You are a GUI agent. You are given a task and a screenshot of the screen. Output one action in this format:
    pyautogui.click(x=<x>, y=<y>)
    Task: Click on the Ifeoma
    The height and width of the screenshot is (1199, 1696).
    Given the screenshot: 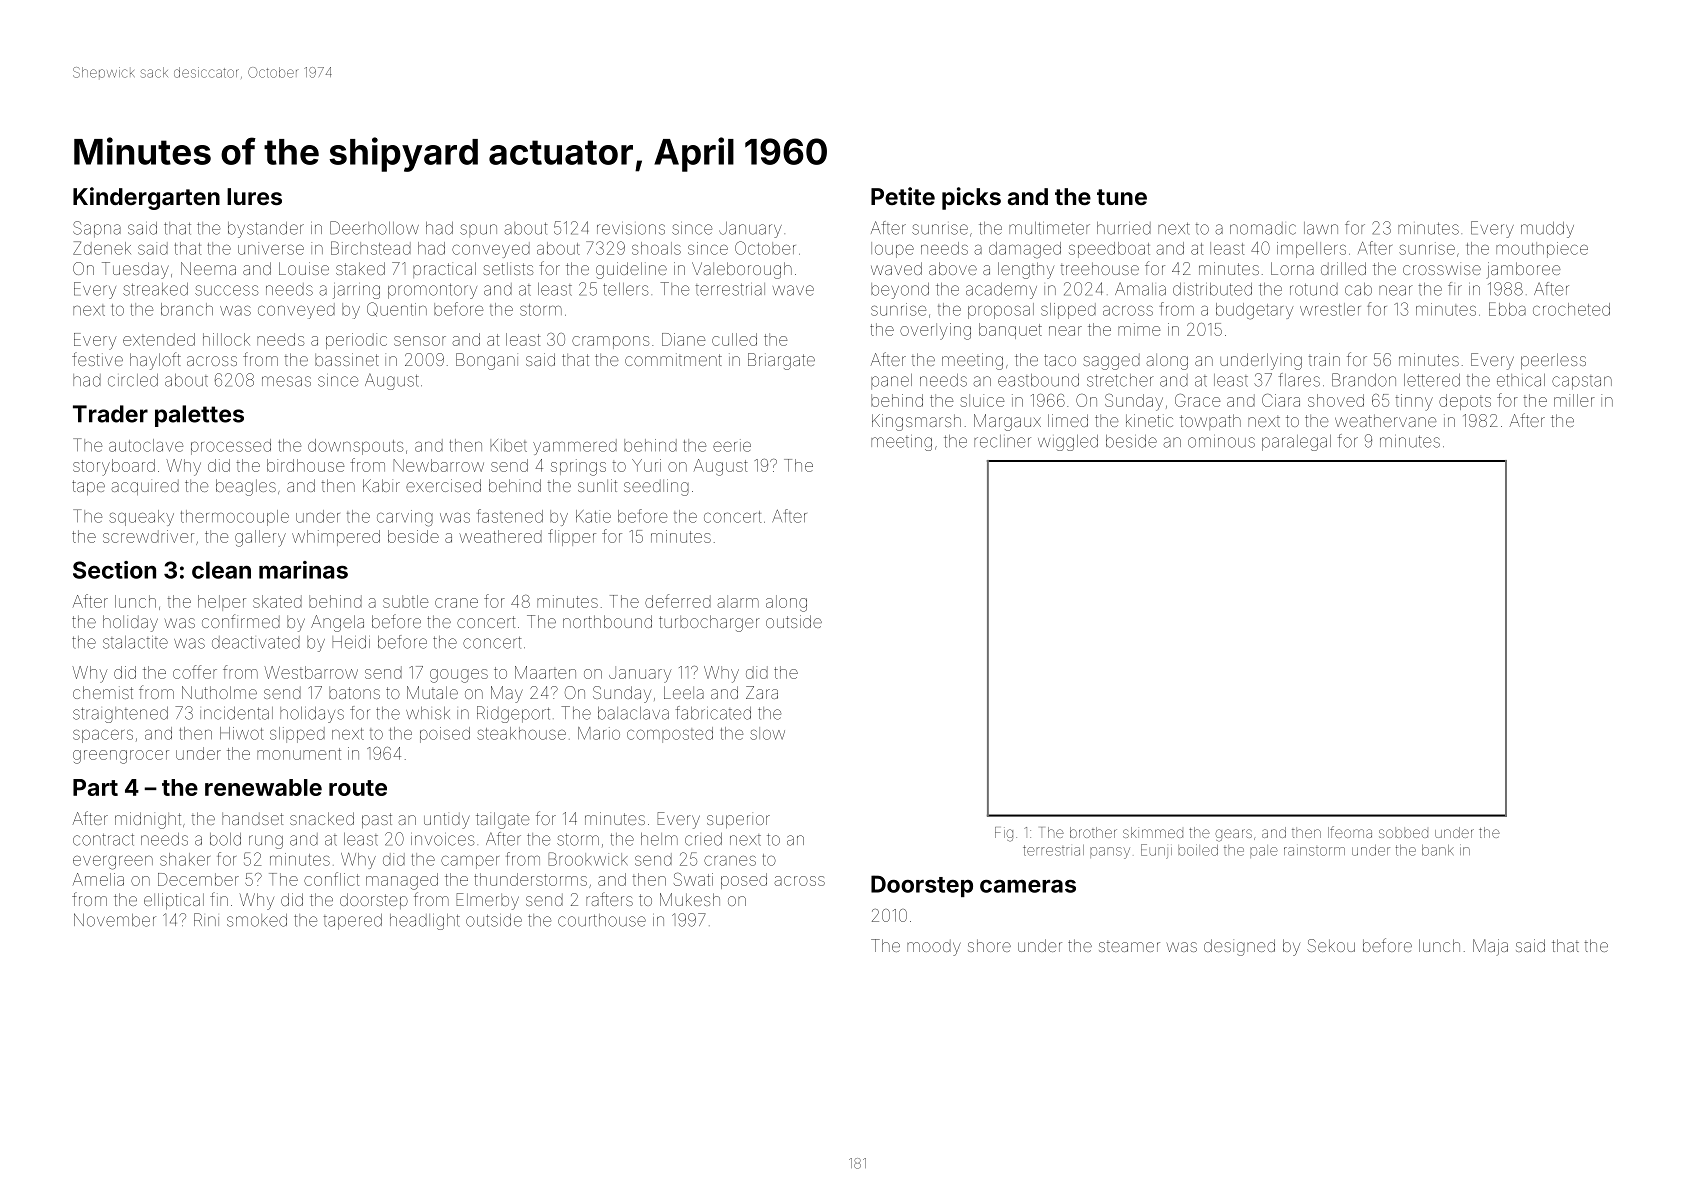 What is the action you would take?
    pyautogui.click(x=1350, y=832)
